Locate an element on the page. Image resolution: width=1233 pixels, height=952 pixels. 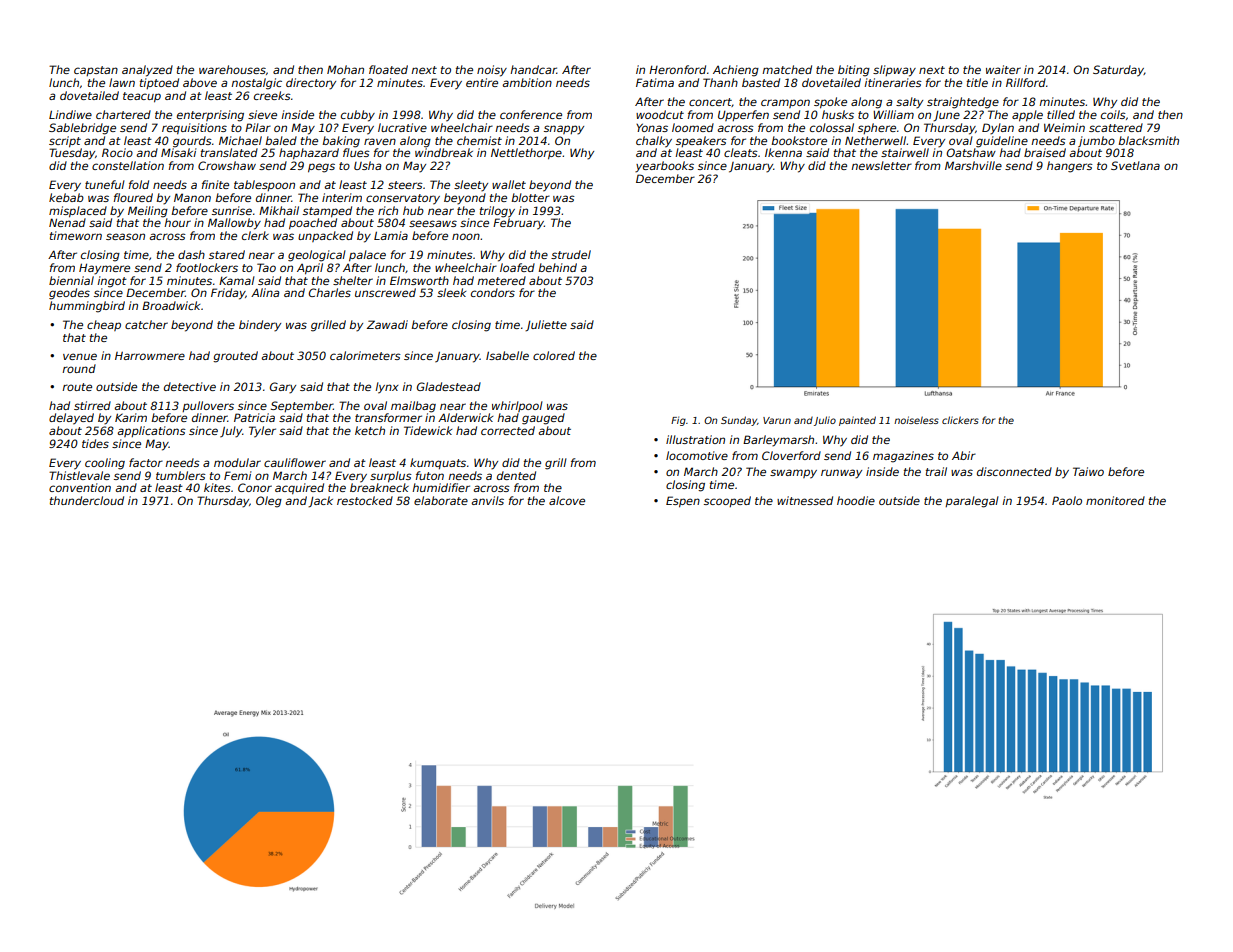
capstan is located at coordinates (96, 71).
